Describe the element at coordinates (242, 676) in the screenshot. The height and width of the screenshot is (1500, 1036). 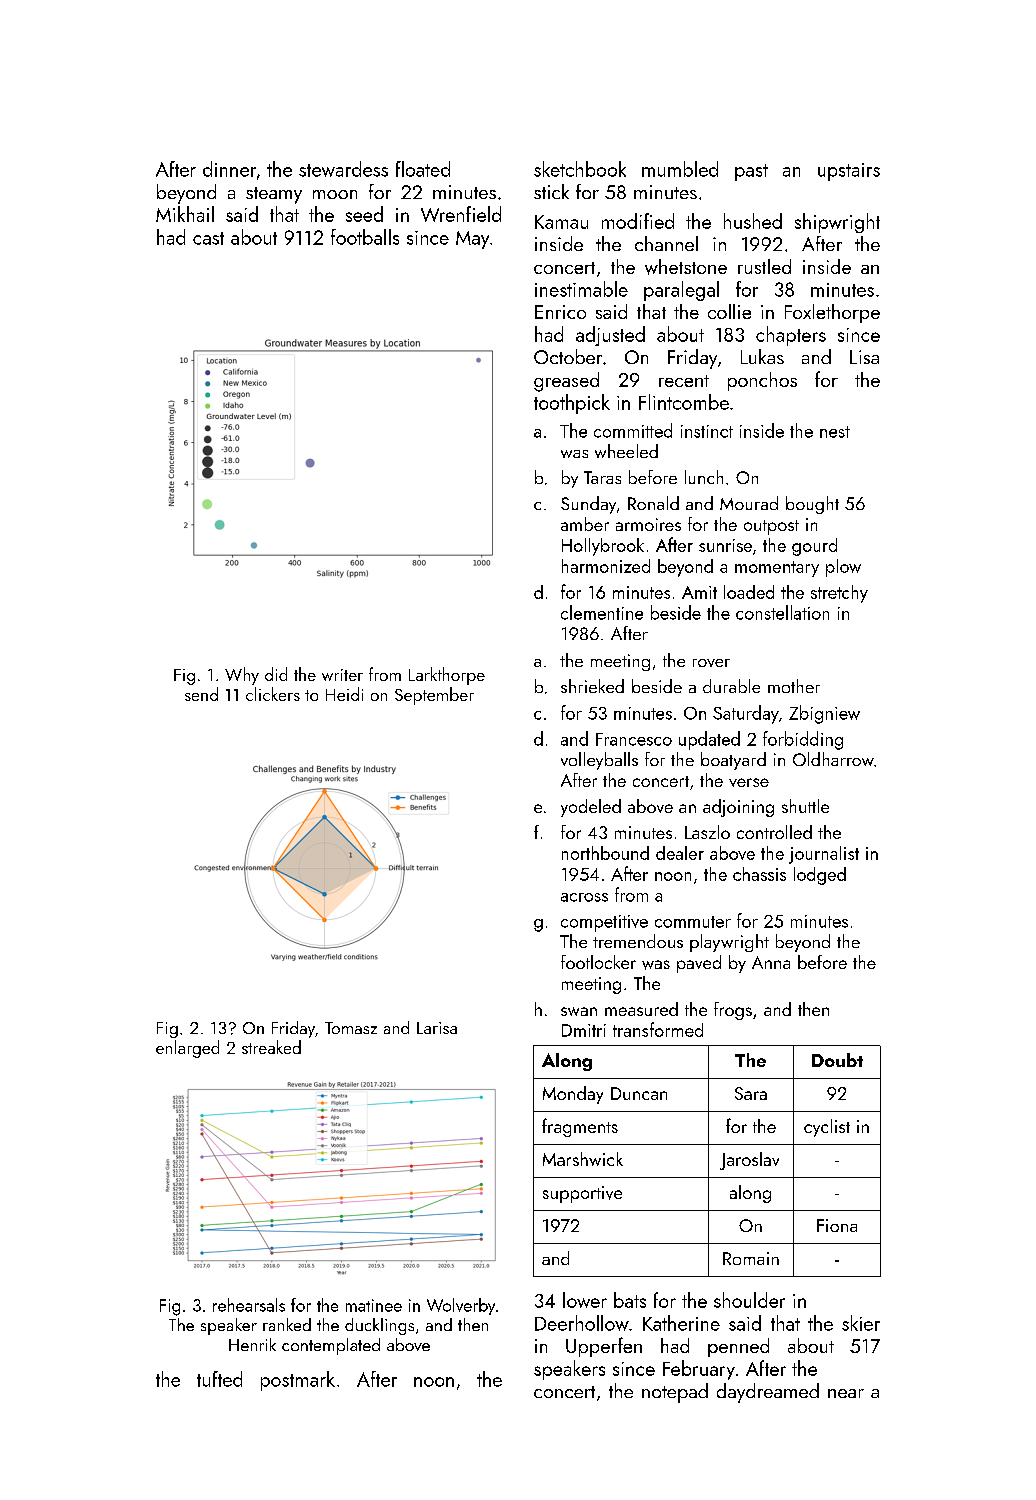
I see `Why` at that location.
